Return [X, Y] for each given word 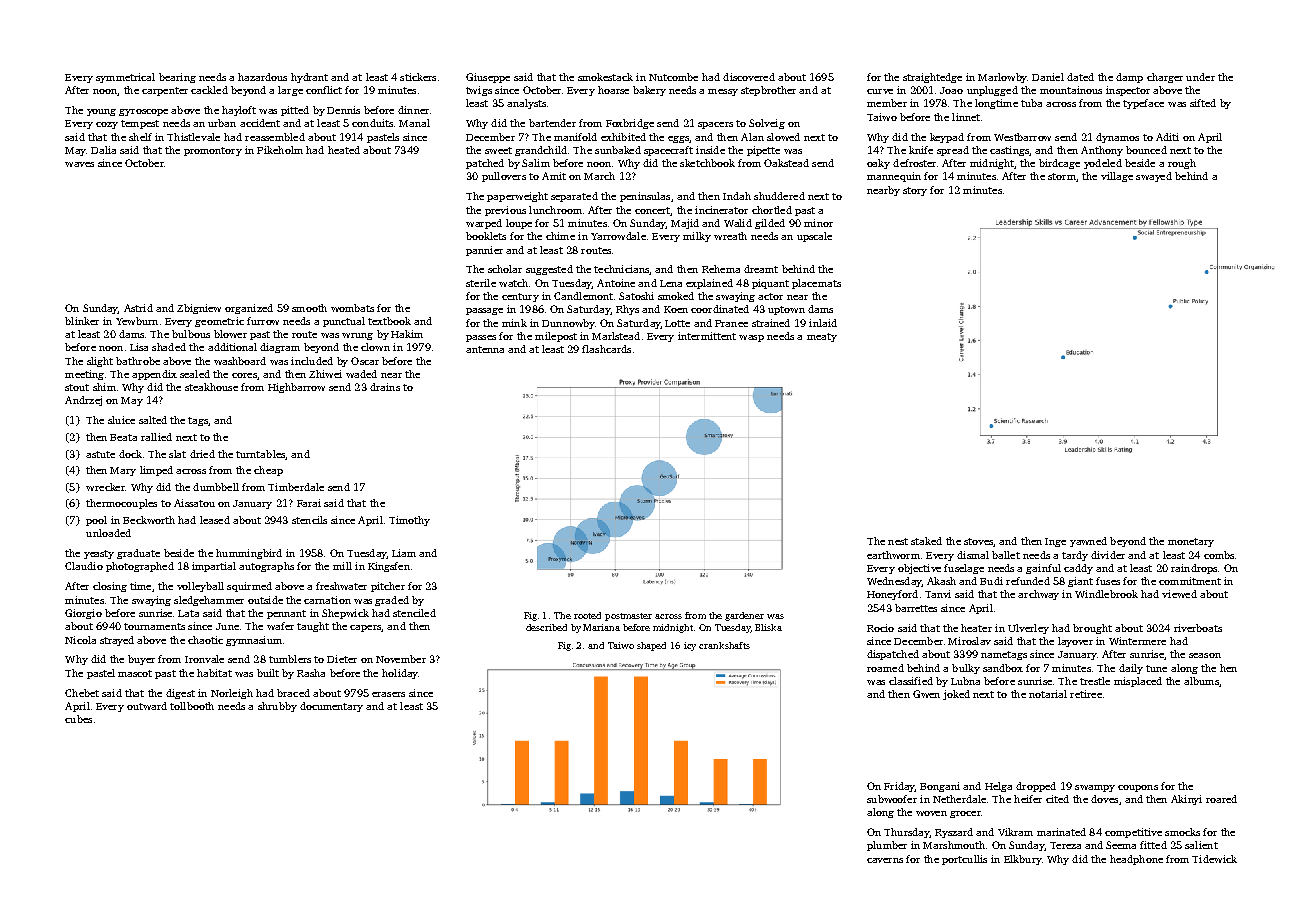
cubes [78, 719]
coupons [1138, 788]
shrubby [277, 707]
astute [100, 454]
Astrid [138, 308]
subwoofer [892, 799]
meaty [822, 337]
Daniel [1048, 77]
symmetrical [125, 78]
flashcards [606, 349]
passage [484, 311]
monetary [1191, 542]
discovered [749, 77]
